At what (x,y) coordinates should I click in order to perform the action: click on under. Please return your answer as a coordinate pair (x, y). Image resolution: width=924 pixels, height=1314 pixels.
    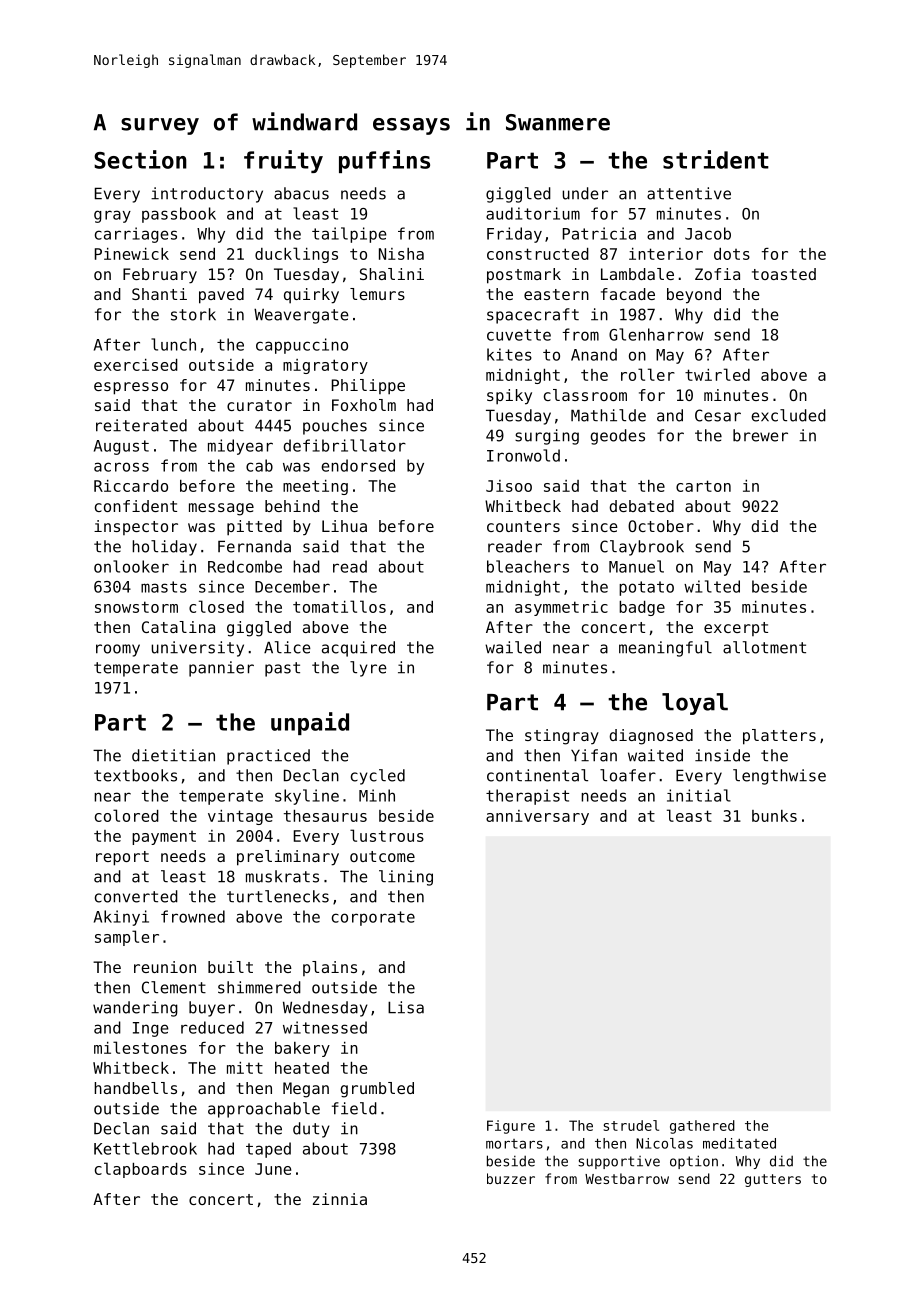
    Looking at the image, I should click on (585, 193).
